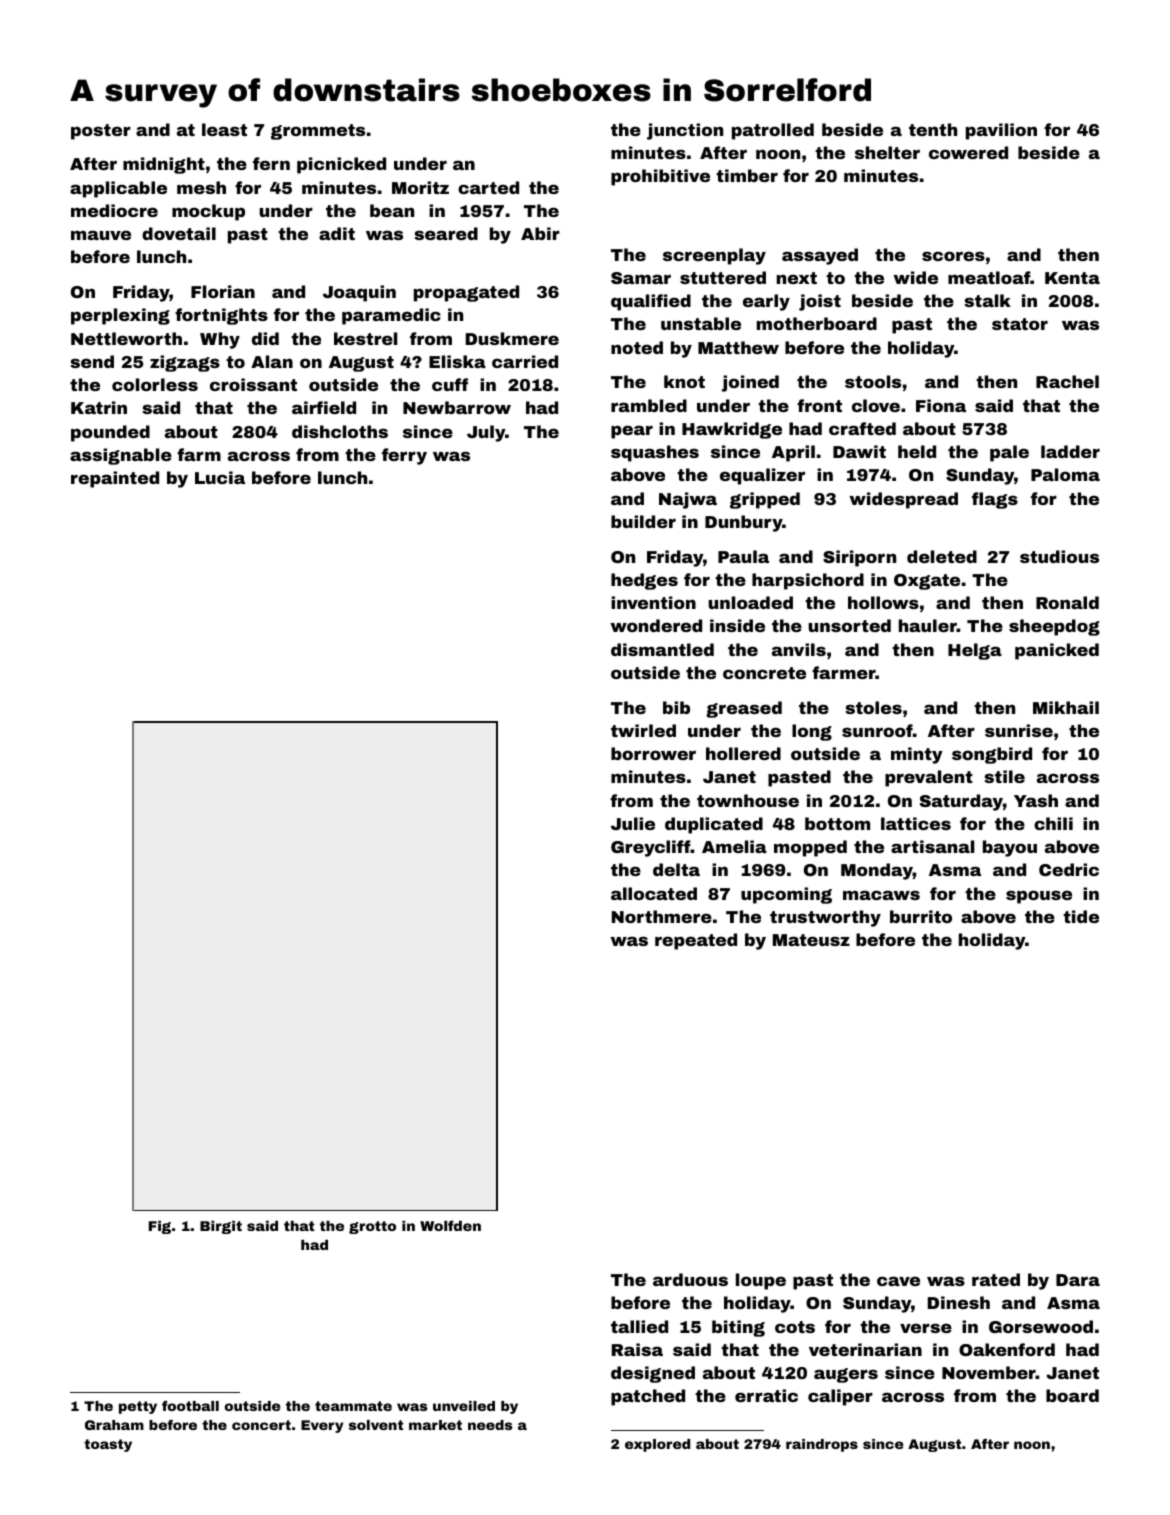 This image has height=1515, width=1170. What do you see at coordinates (108, 1445) in the image?
I see `toasty` at bounding box center [108, 1445].
